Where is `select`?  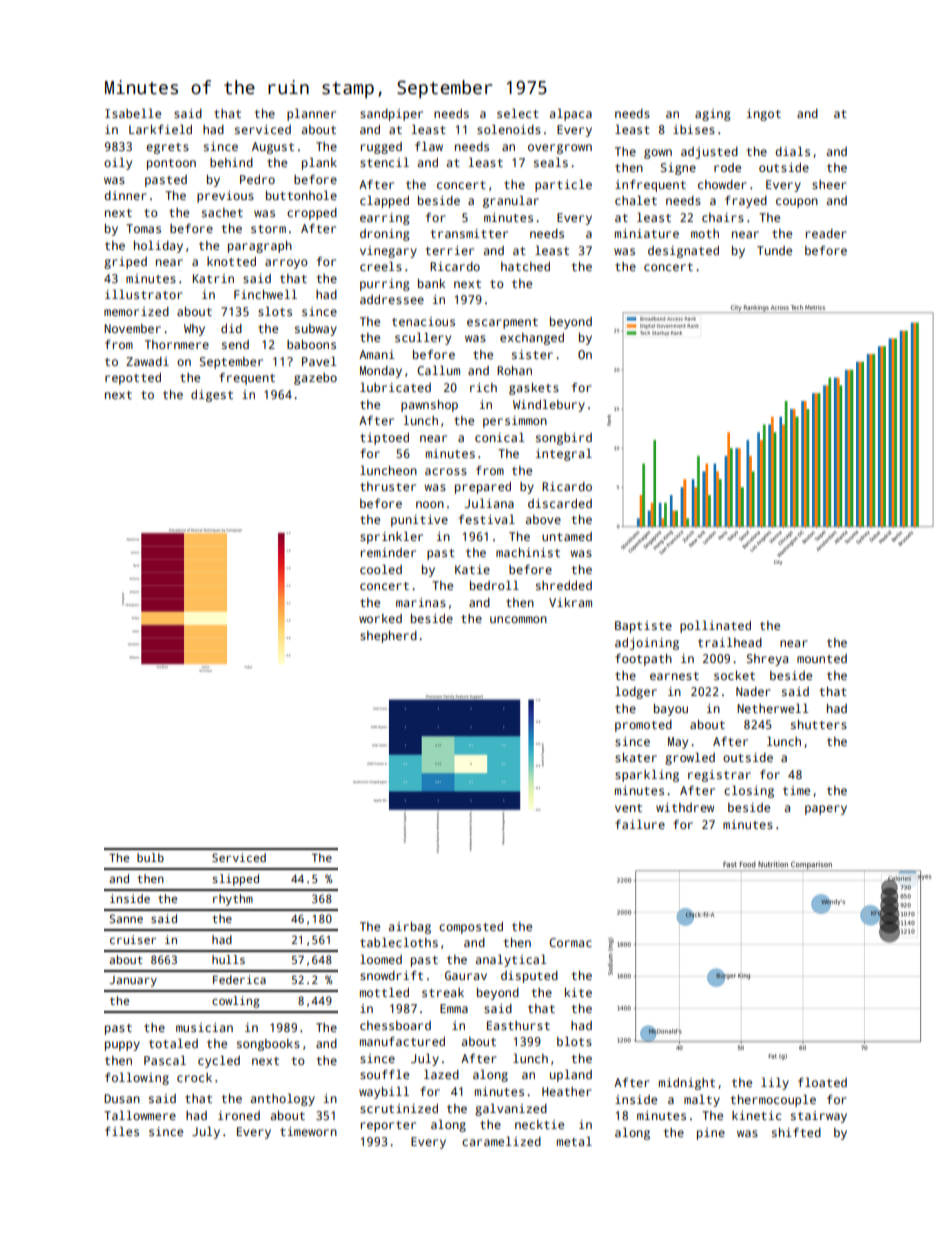
select is located at coordinates (518, 113).
